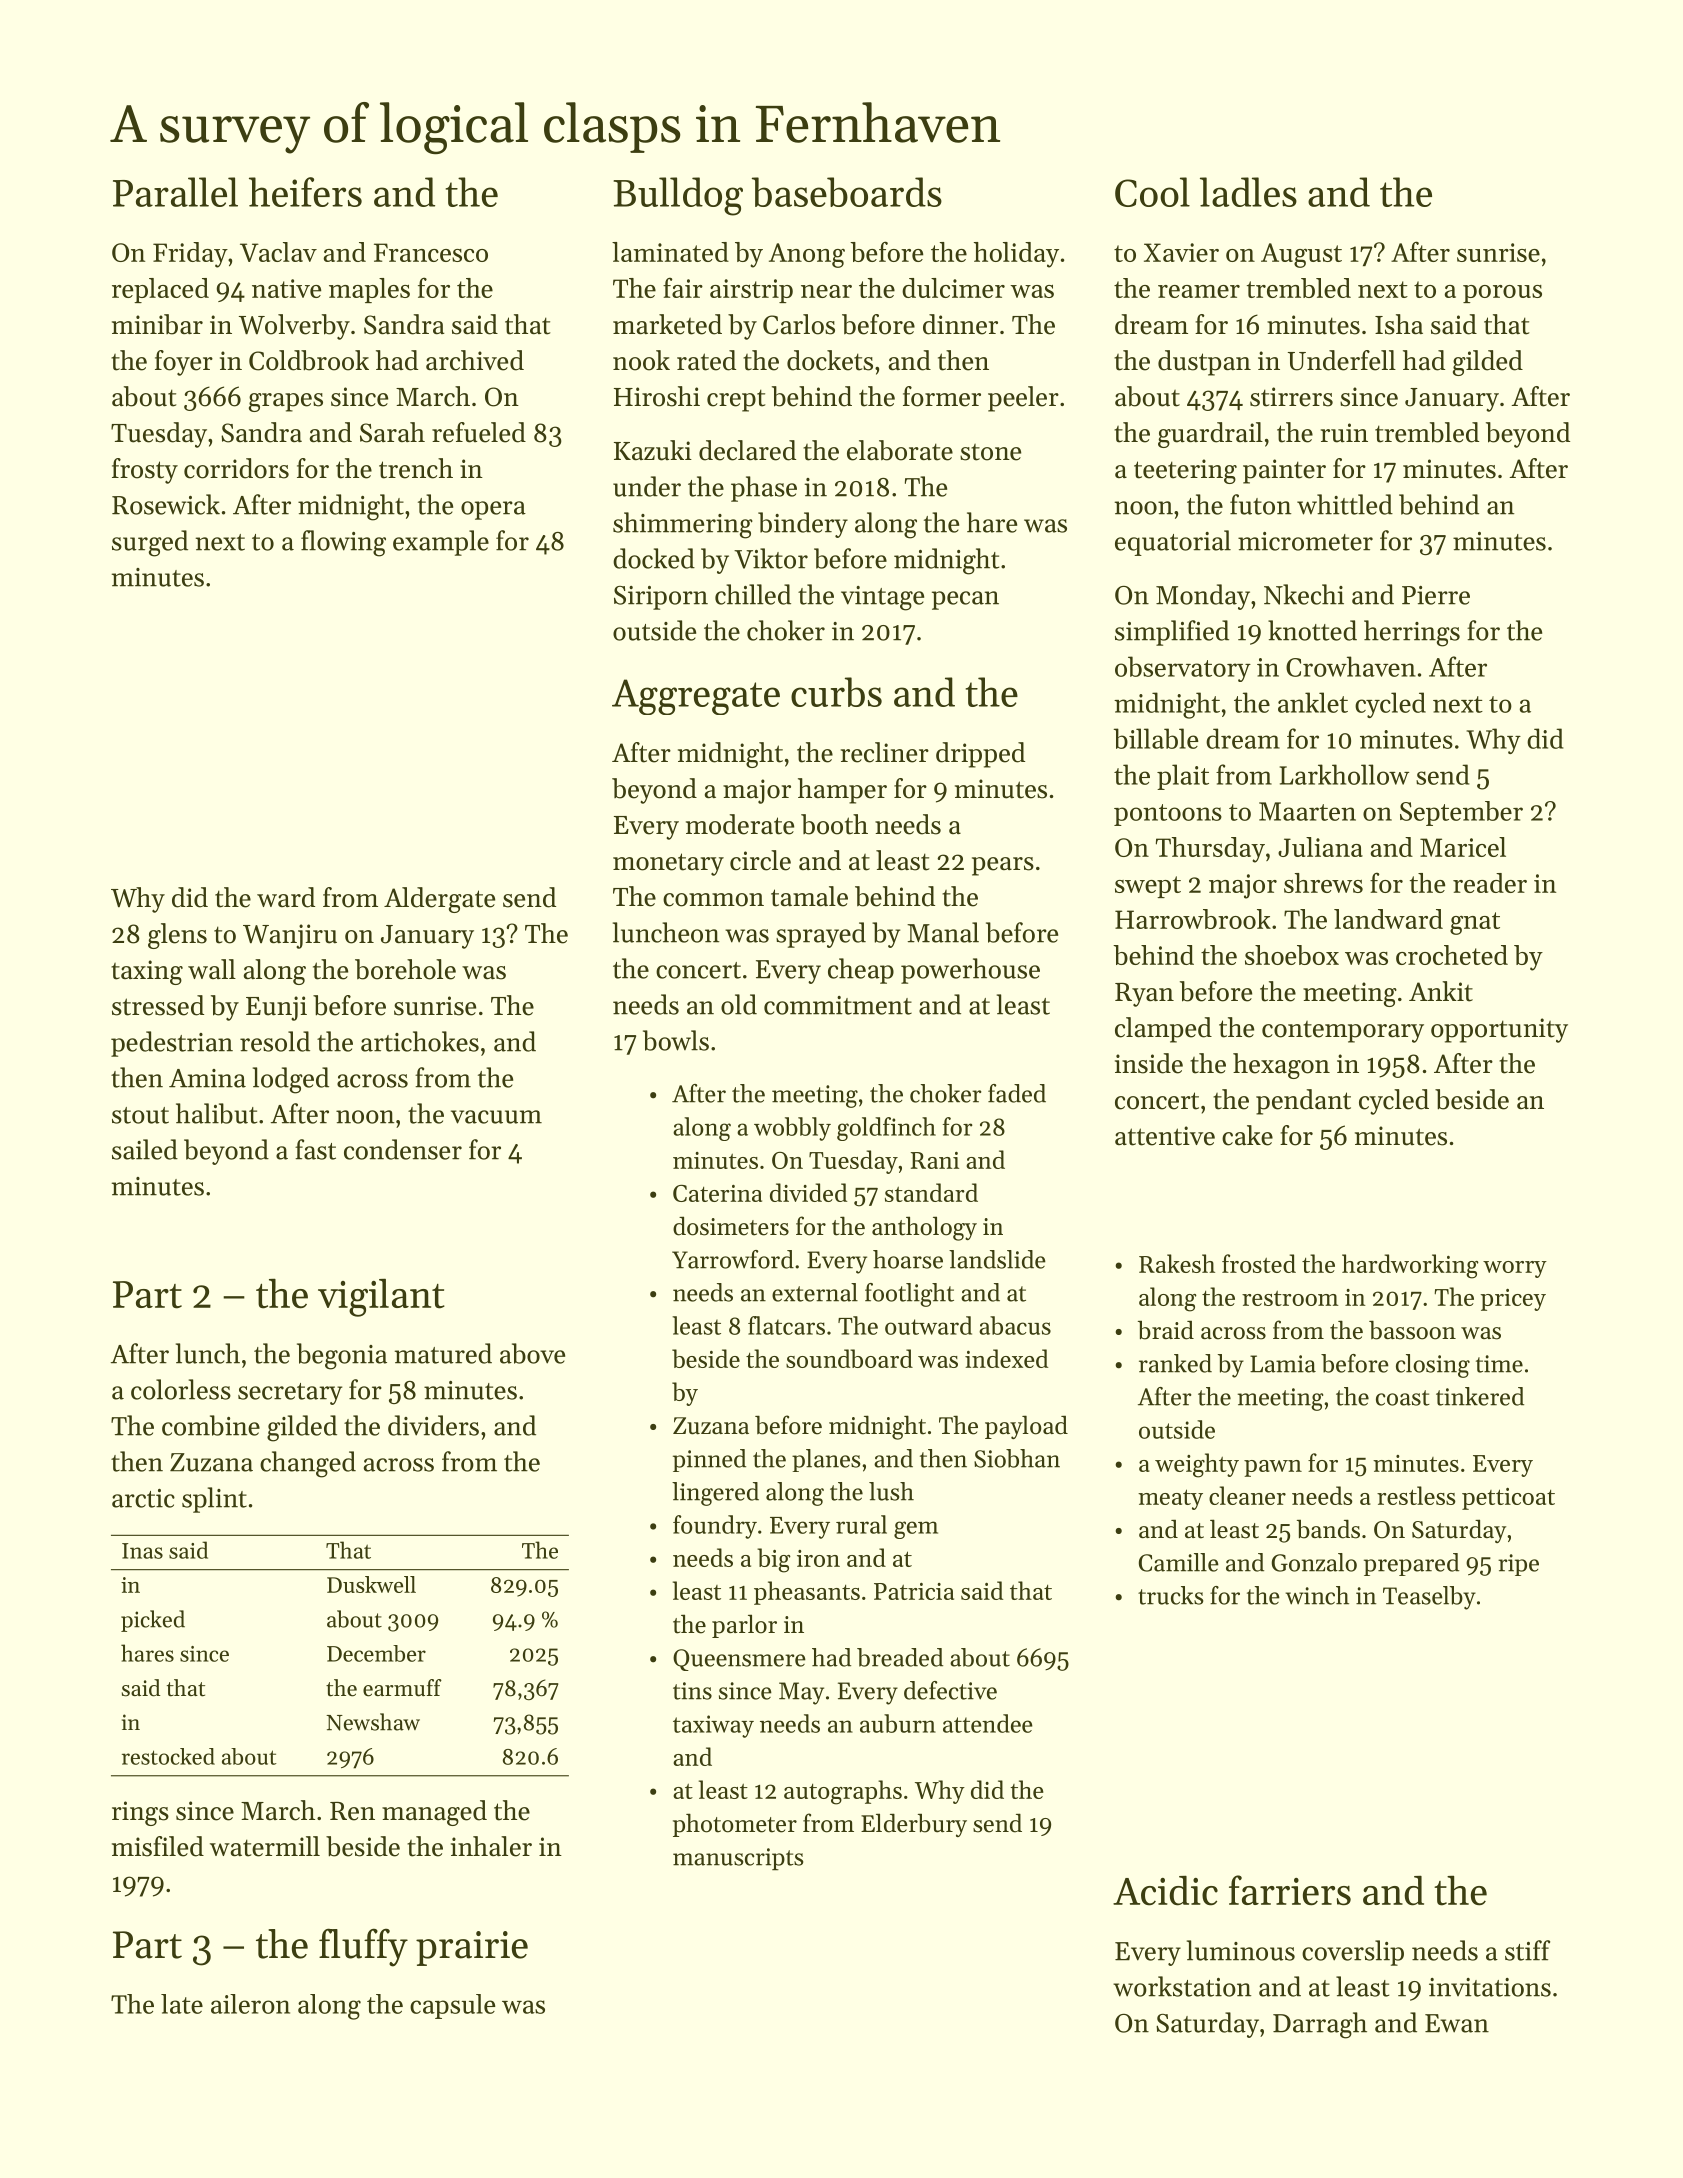 Image resolution: width=1683 pixels, height=2178 pixels. I want to click on foyer, so click(184, 363).
